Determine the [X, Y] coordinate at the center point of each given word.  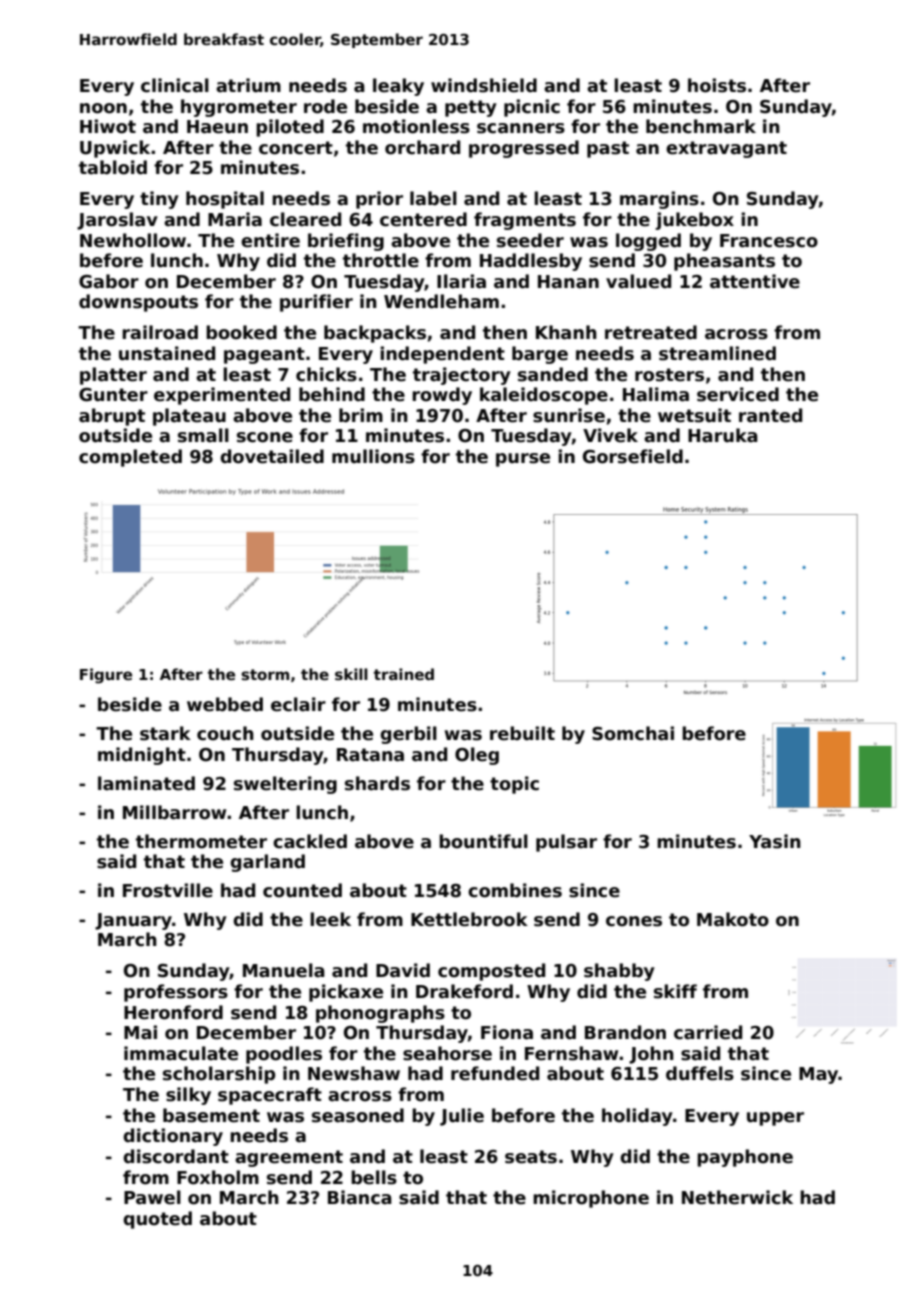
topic [514, 785]
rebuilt [522, 733]
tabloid [113, 167]
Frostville [168, 890]
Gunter [113, 395]
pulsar [566, 843]
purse [523, 460]
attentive [755, 281]
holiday [637, 1117]
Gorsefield [633, 456]
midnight [142, 756]
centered [423, 219]
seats [531, 1157]
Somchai [633, 733]
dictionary [173, 1137]
